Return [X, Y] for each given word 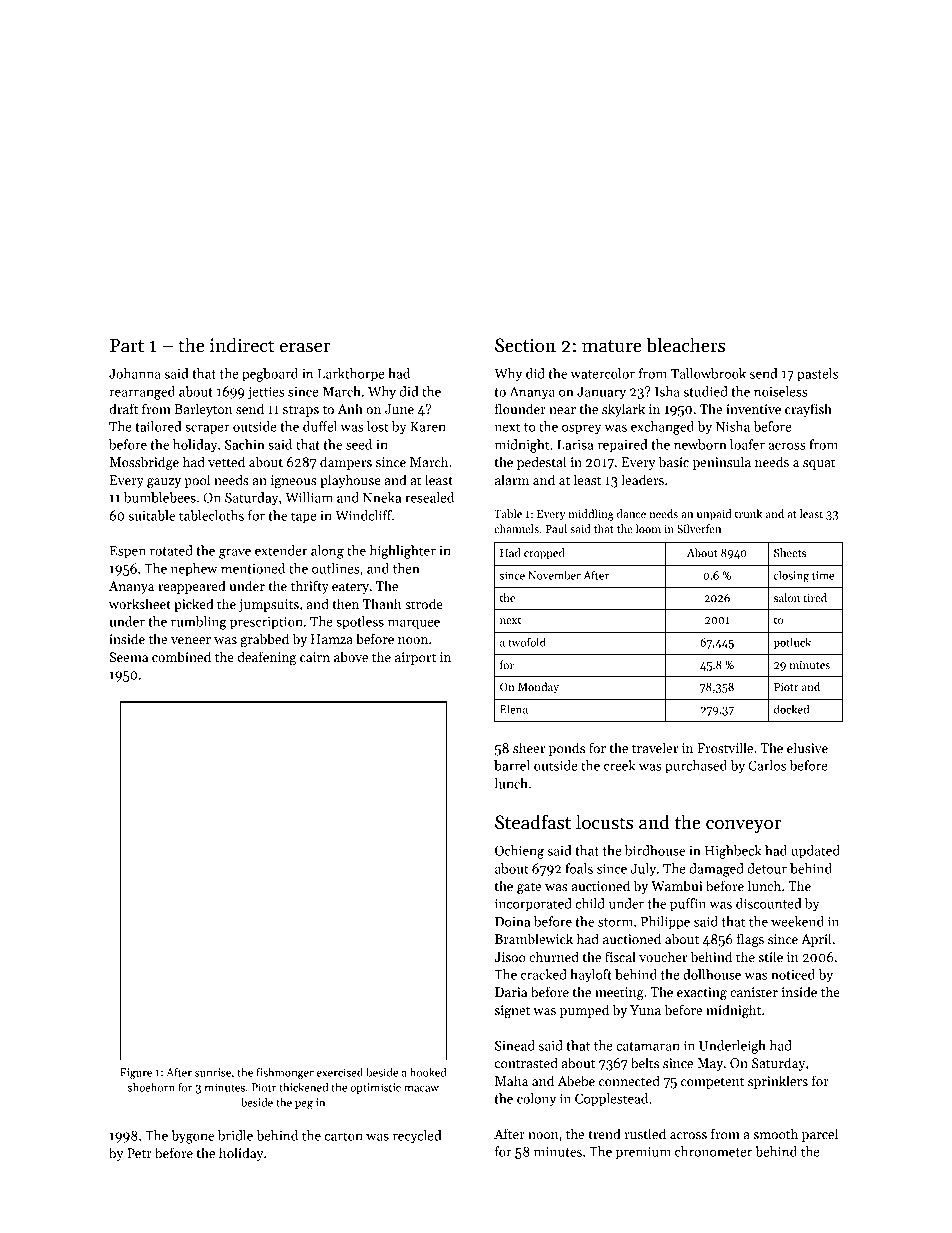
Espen [128, 552]
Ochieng [519, 852]
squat [819, 464]
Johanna [135, 373]
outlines [335, 568]
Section [525, 345]
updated [815, 852]
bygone [192, 1137]
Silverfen [699, 528]
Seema [129, 657]
